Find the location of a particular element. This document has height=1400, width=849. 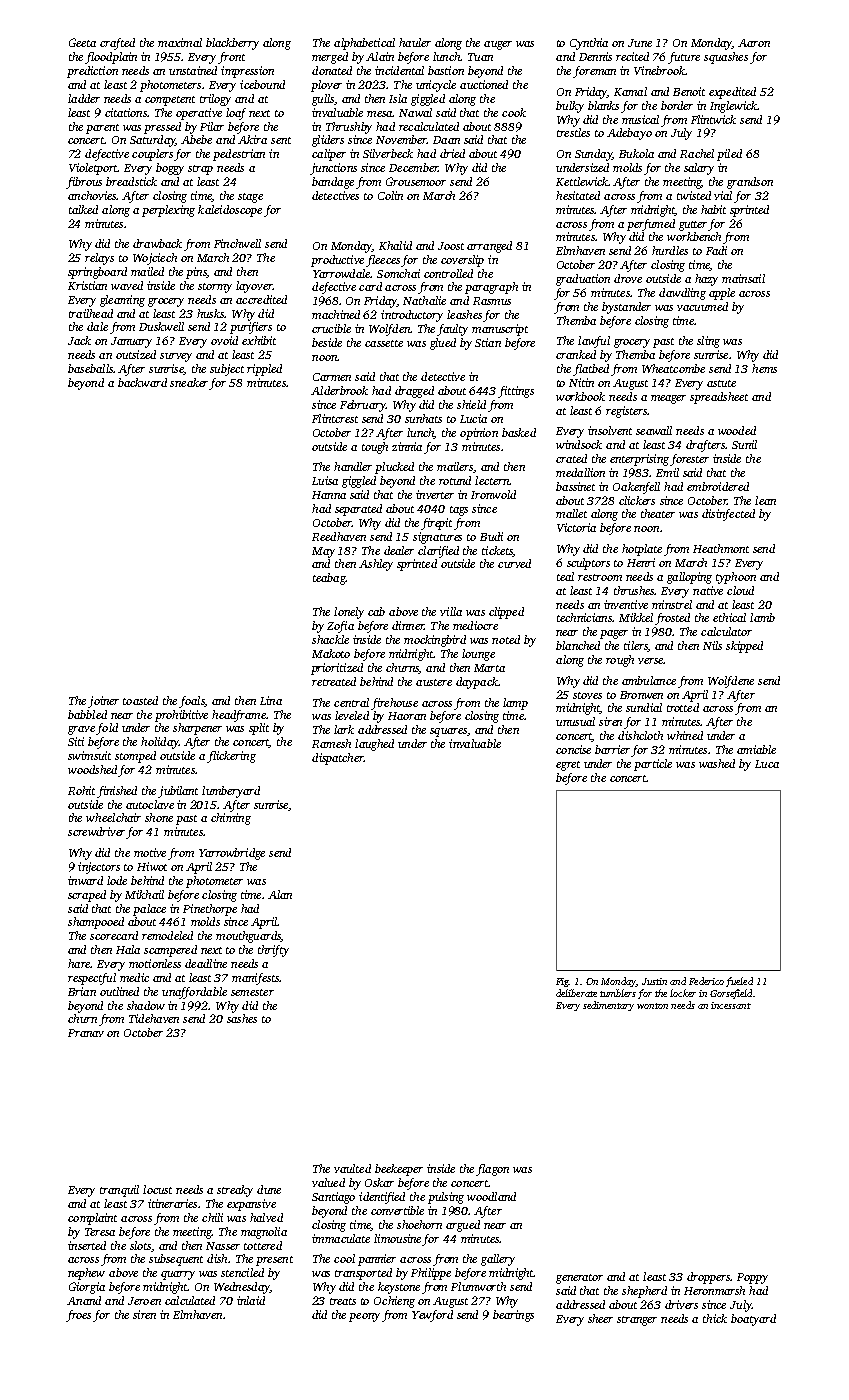

locust is located at coordinates (157, 1189).
